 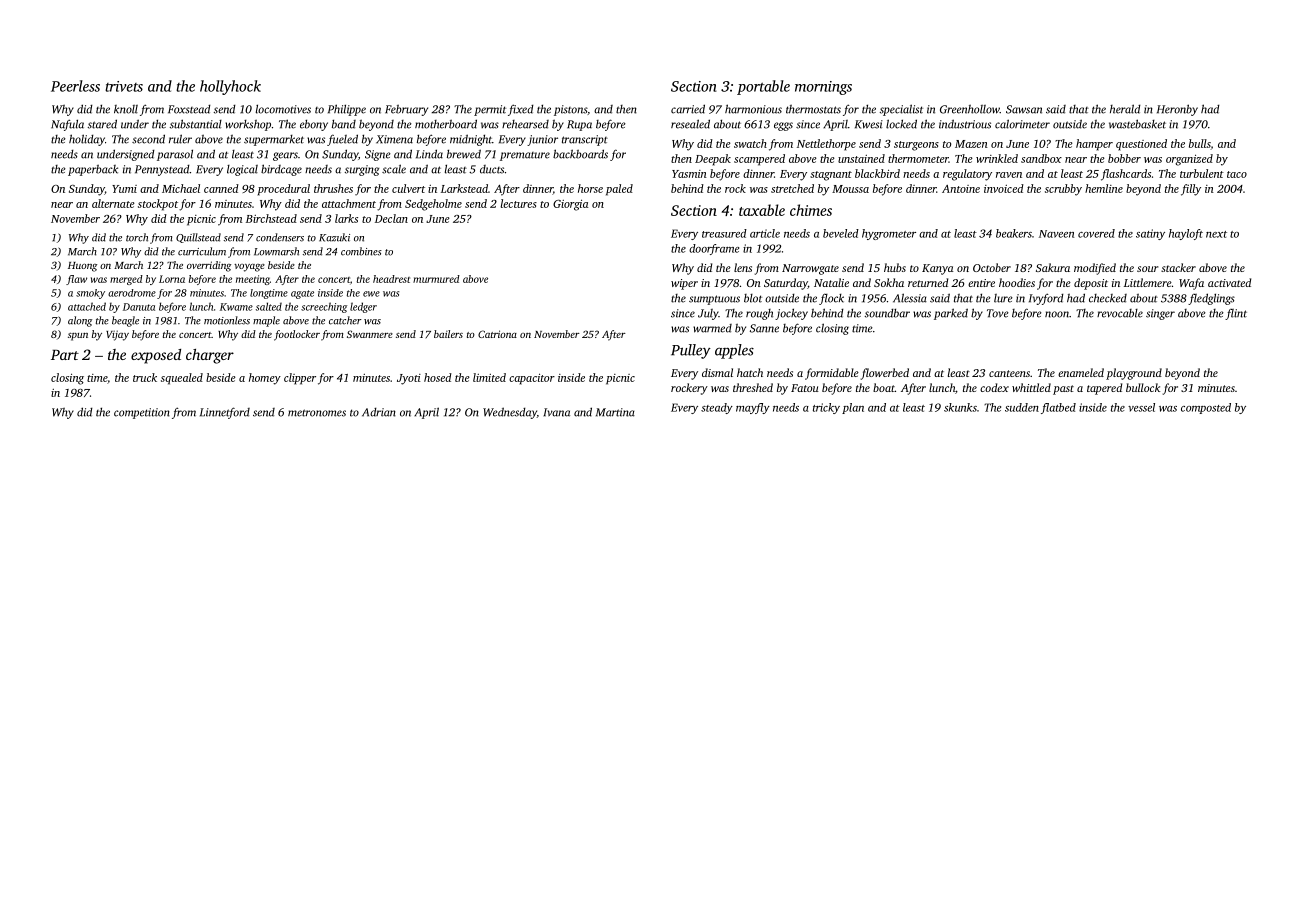 I want to click on noon, so click(x=1057, y=314).
